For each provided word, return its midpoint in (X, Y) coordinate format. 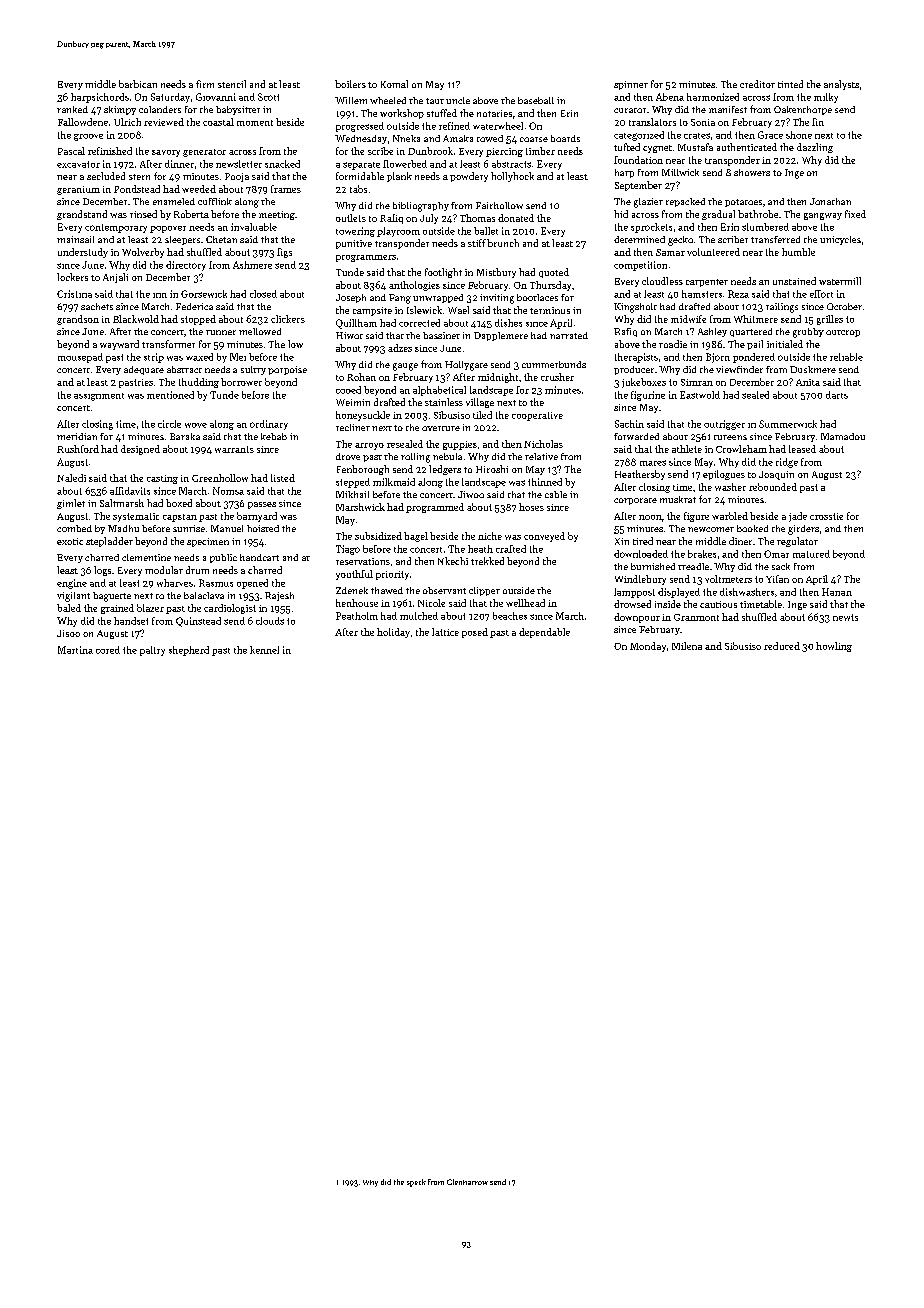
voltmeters (728, 579)
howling (834, 647)
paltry (152, 651)
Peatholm (357, 616)
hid (621, 214)
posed (475, 633)
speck (416, 1183)
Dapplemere (501, 336)
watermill (840, 281)
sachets (97, 306)
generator (204, 153)
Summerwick (788, 424)
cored (108, 650)
